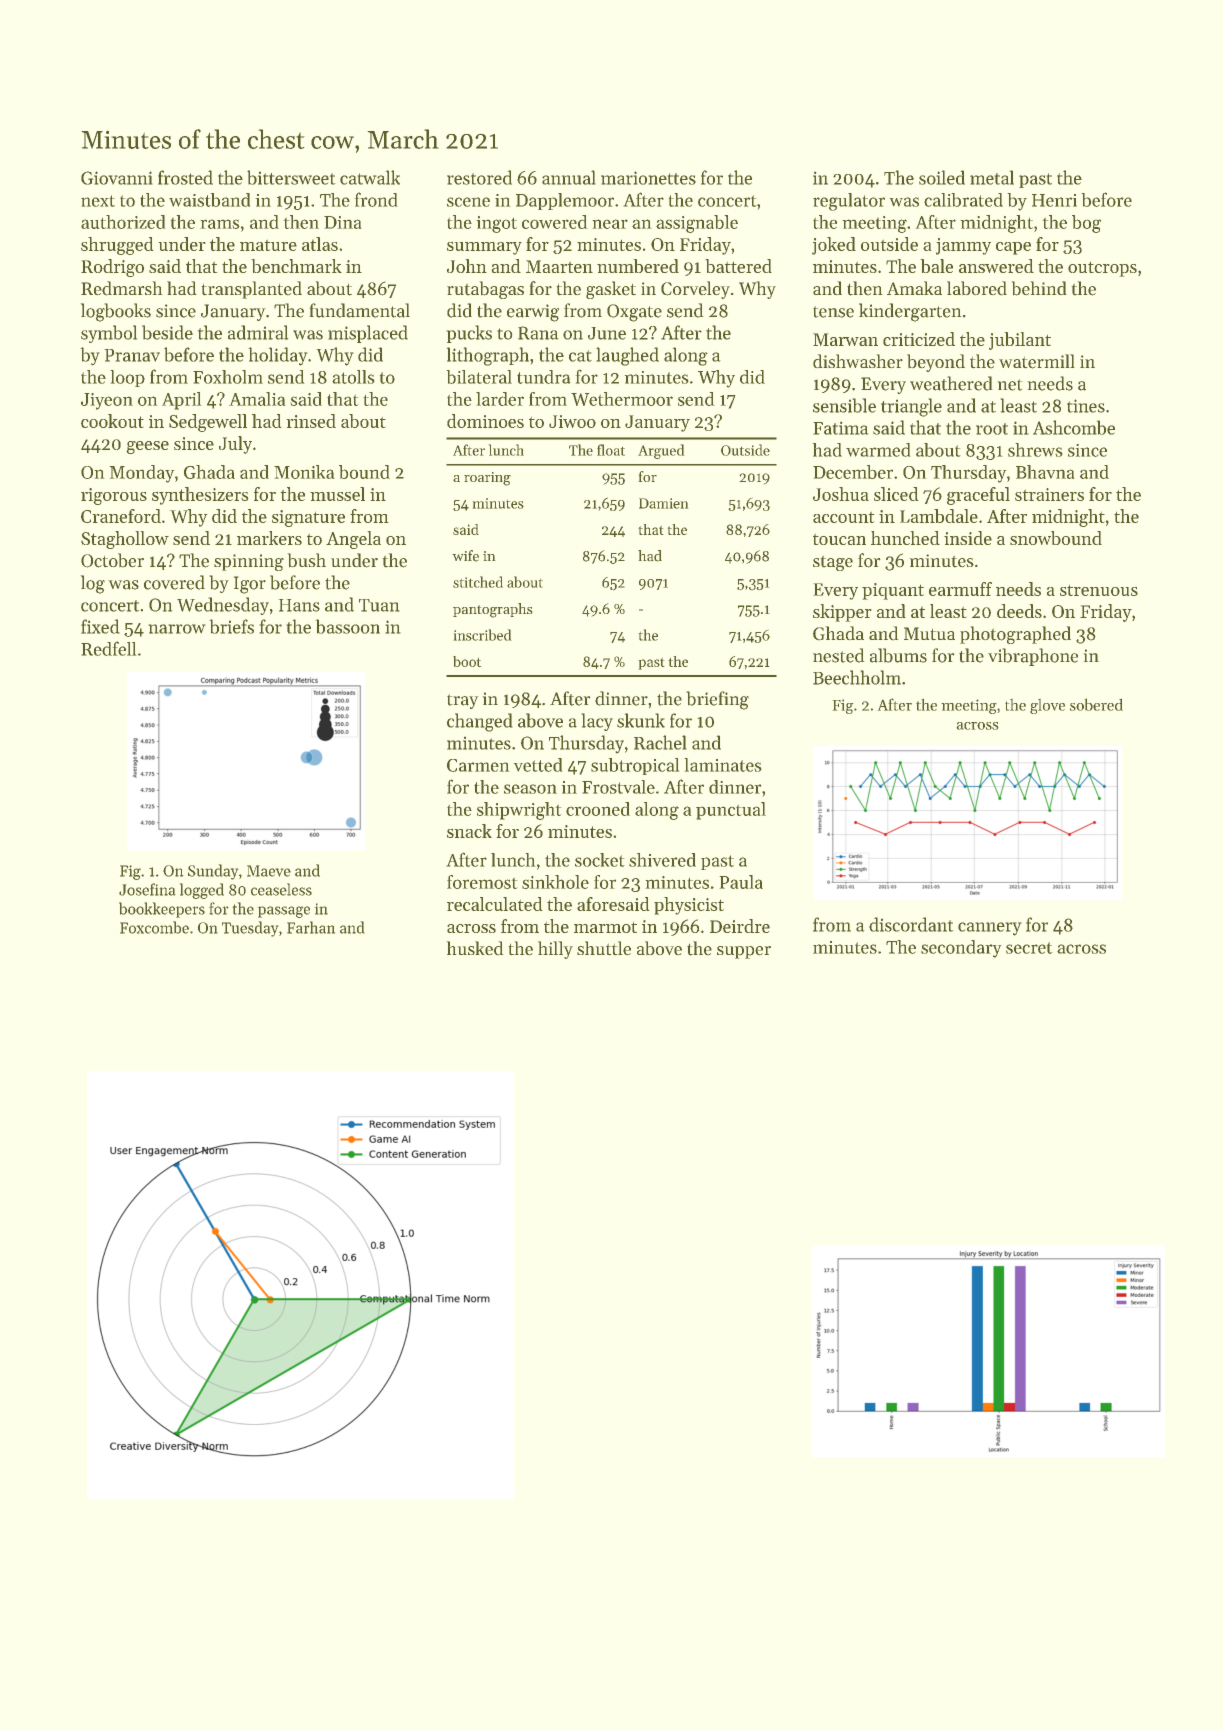 The height and width of the document is (1730, 1223). Describe the element at coordinates (500, 399) in the document. I see `larder` at that location.
